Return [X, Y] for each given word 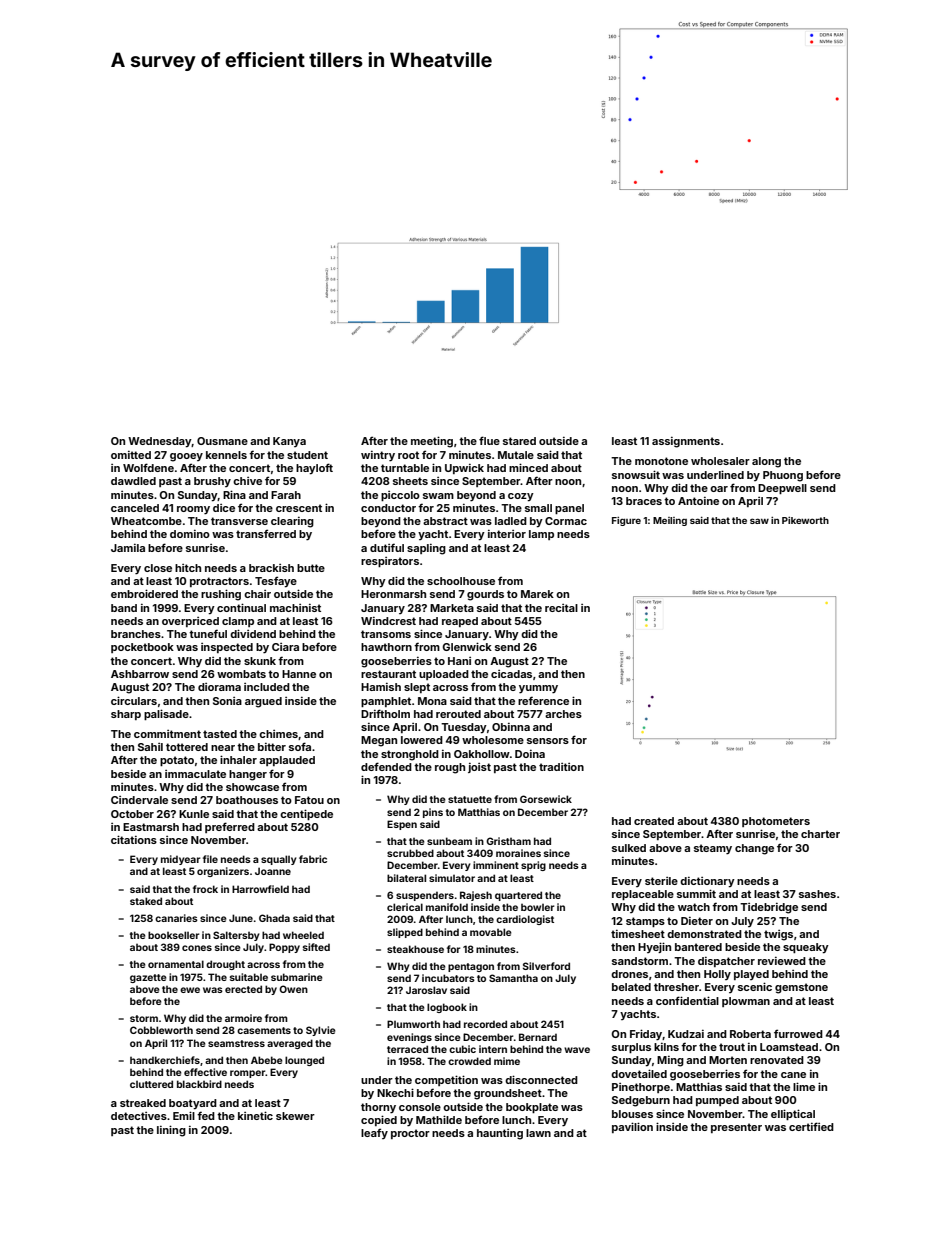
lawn [538, 1133]
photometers [776, 822]
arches [563, 714]
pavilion [632, 1127]
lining [171, 1131]
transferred [266, 533]
